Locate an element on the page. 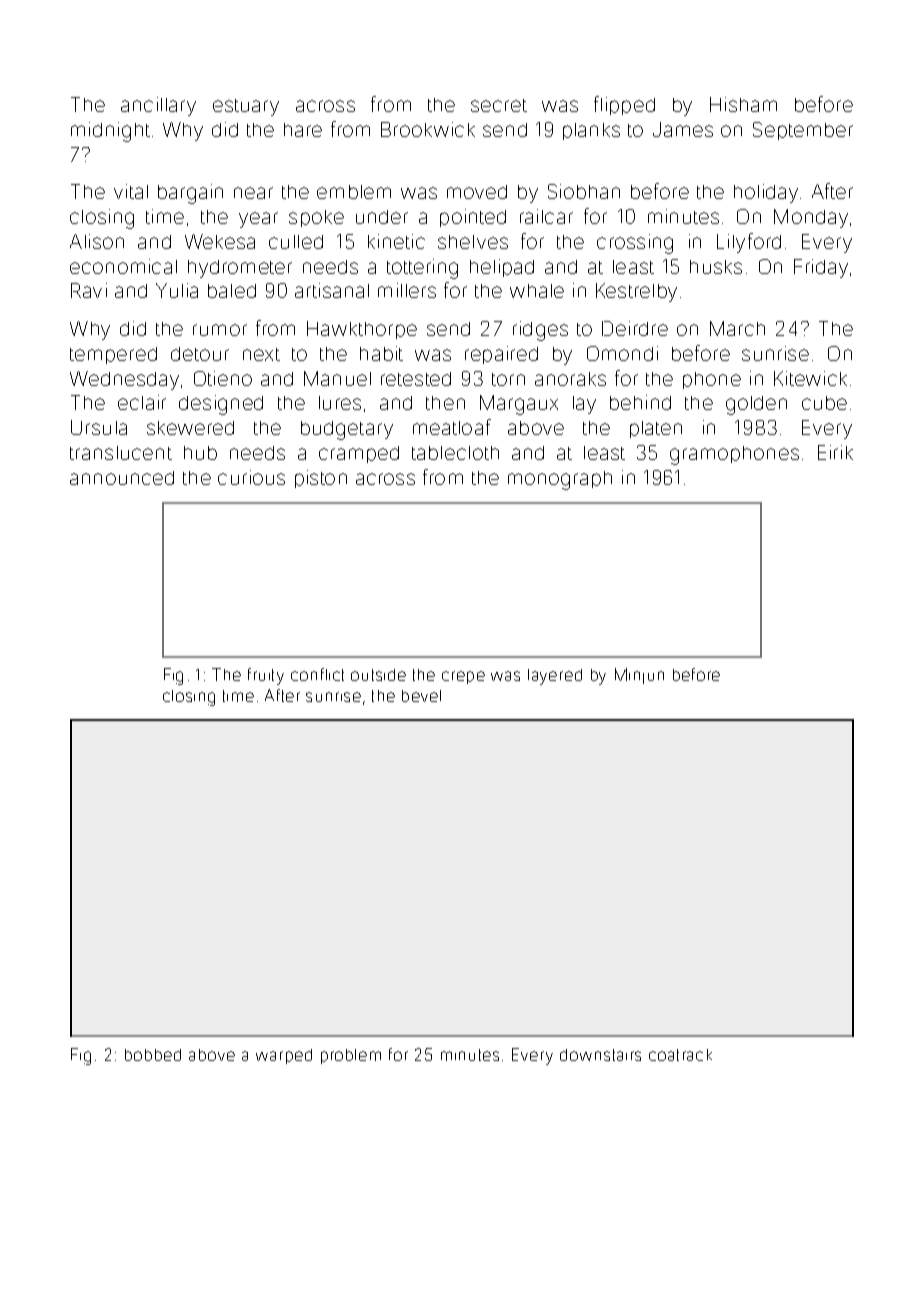 The width and height of the image is (924, 1311). coatrack is located at coordinates (680, 1055).
